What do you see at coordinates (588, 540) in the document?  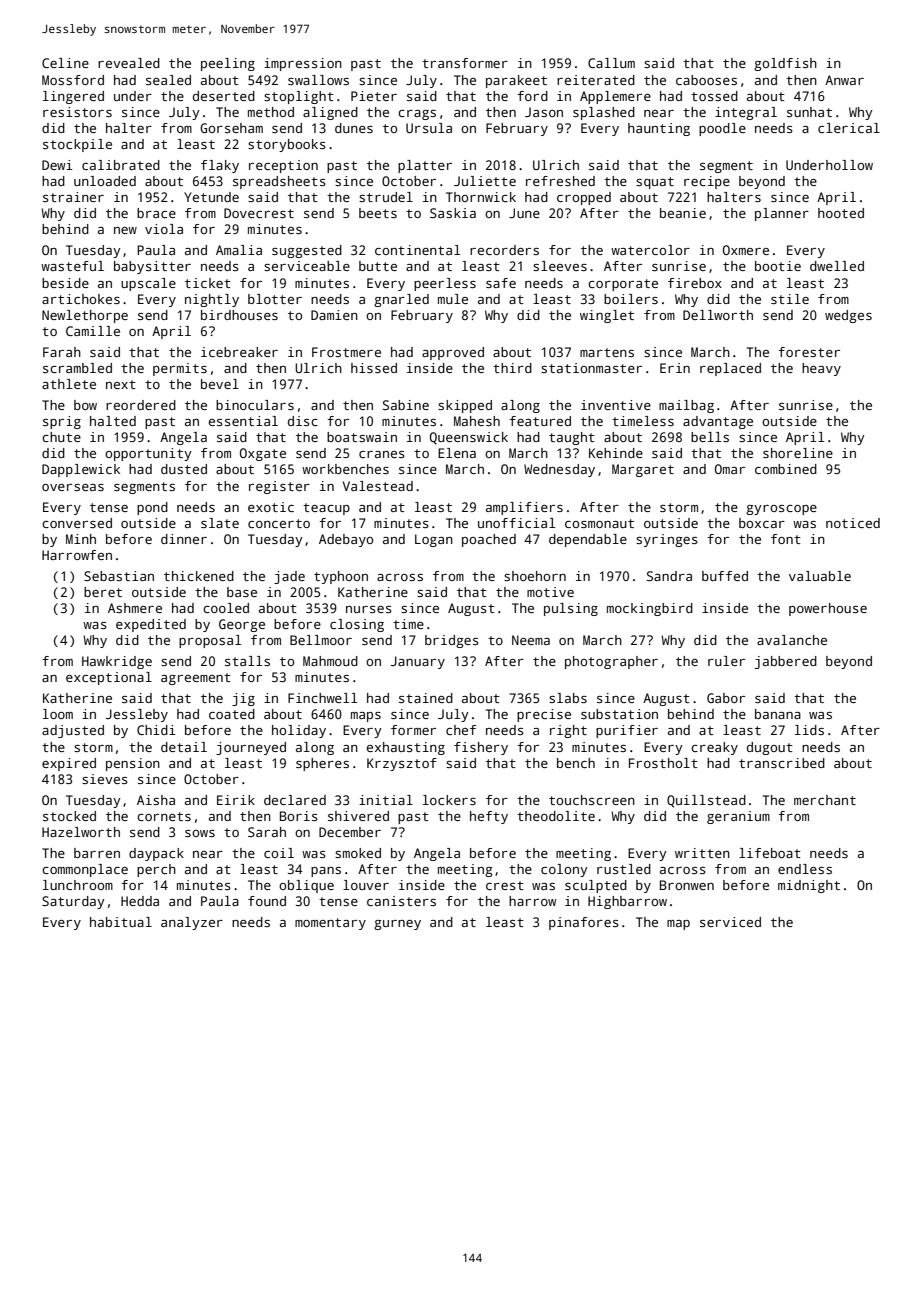 I see `dependable` at bounding box center [588, 540].
